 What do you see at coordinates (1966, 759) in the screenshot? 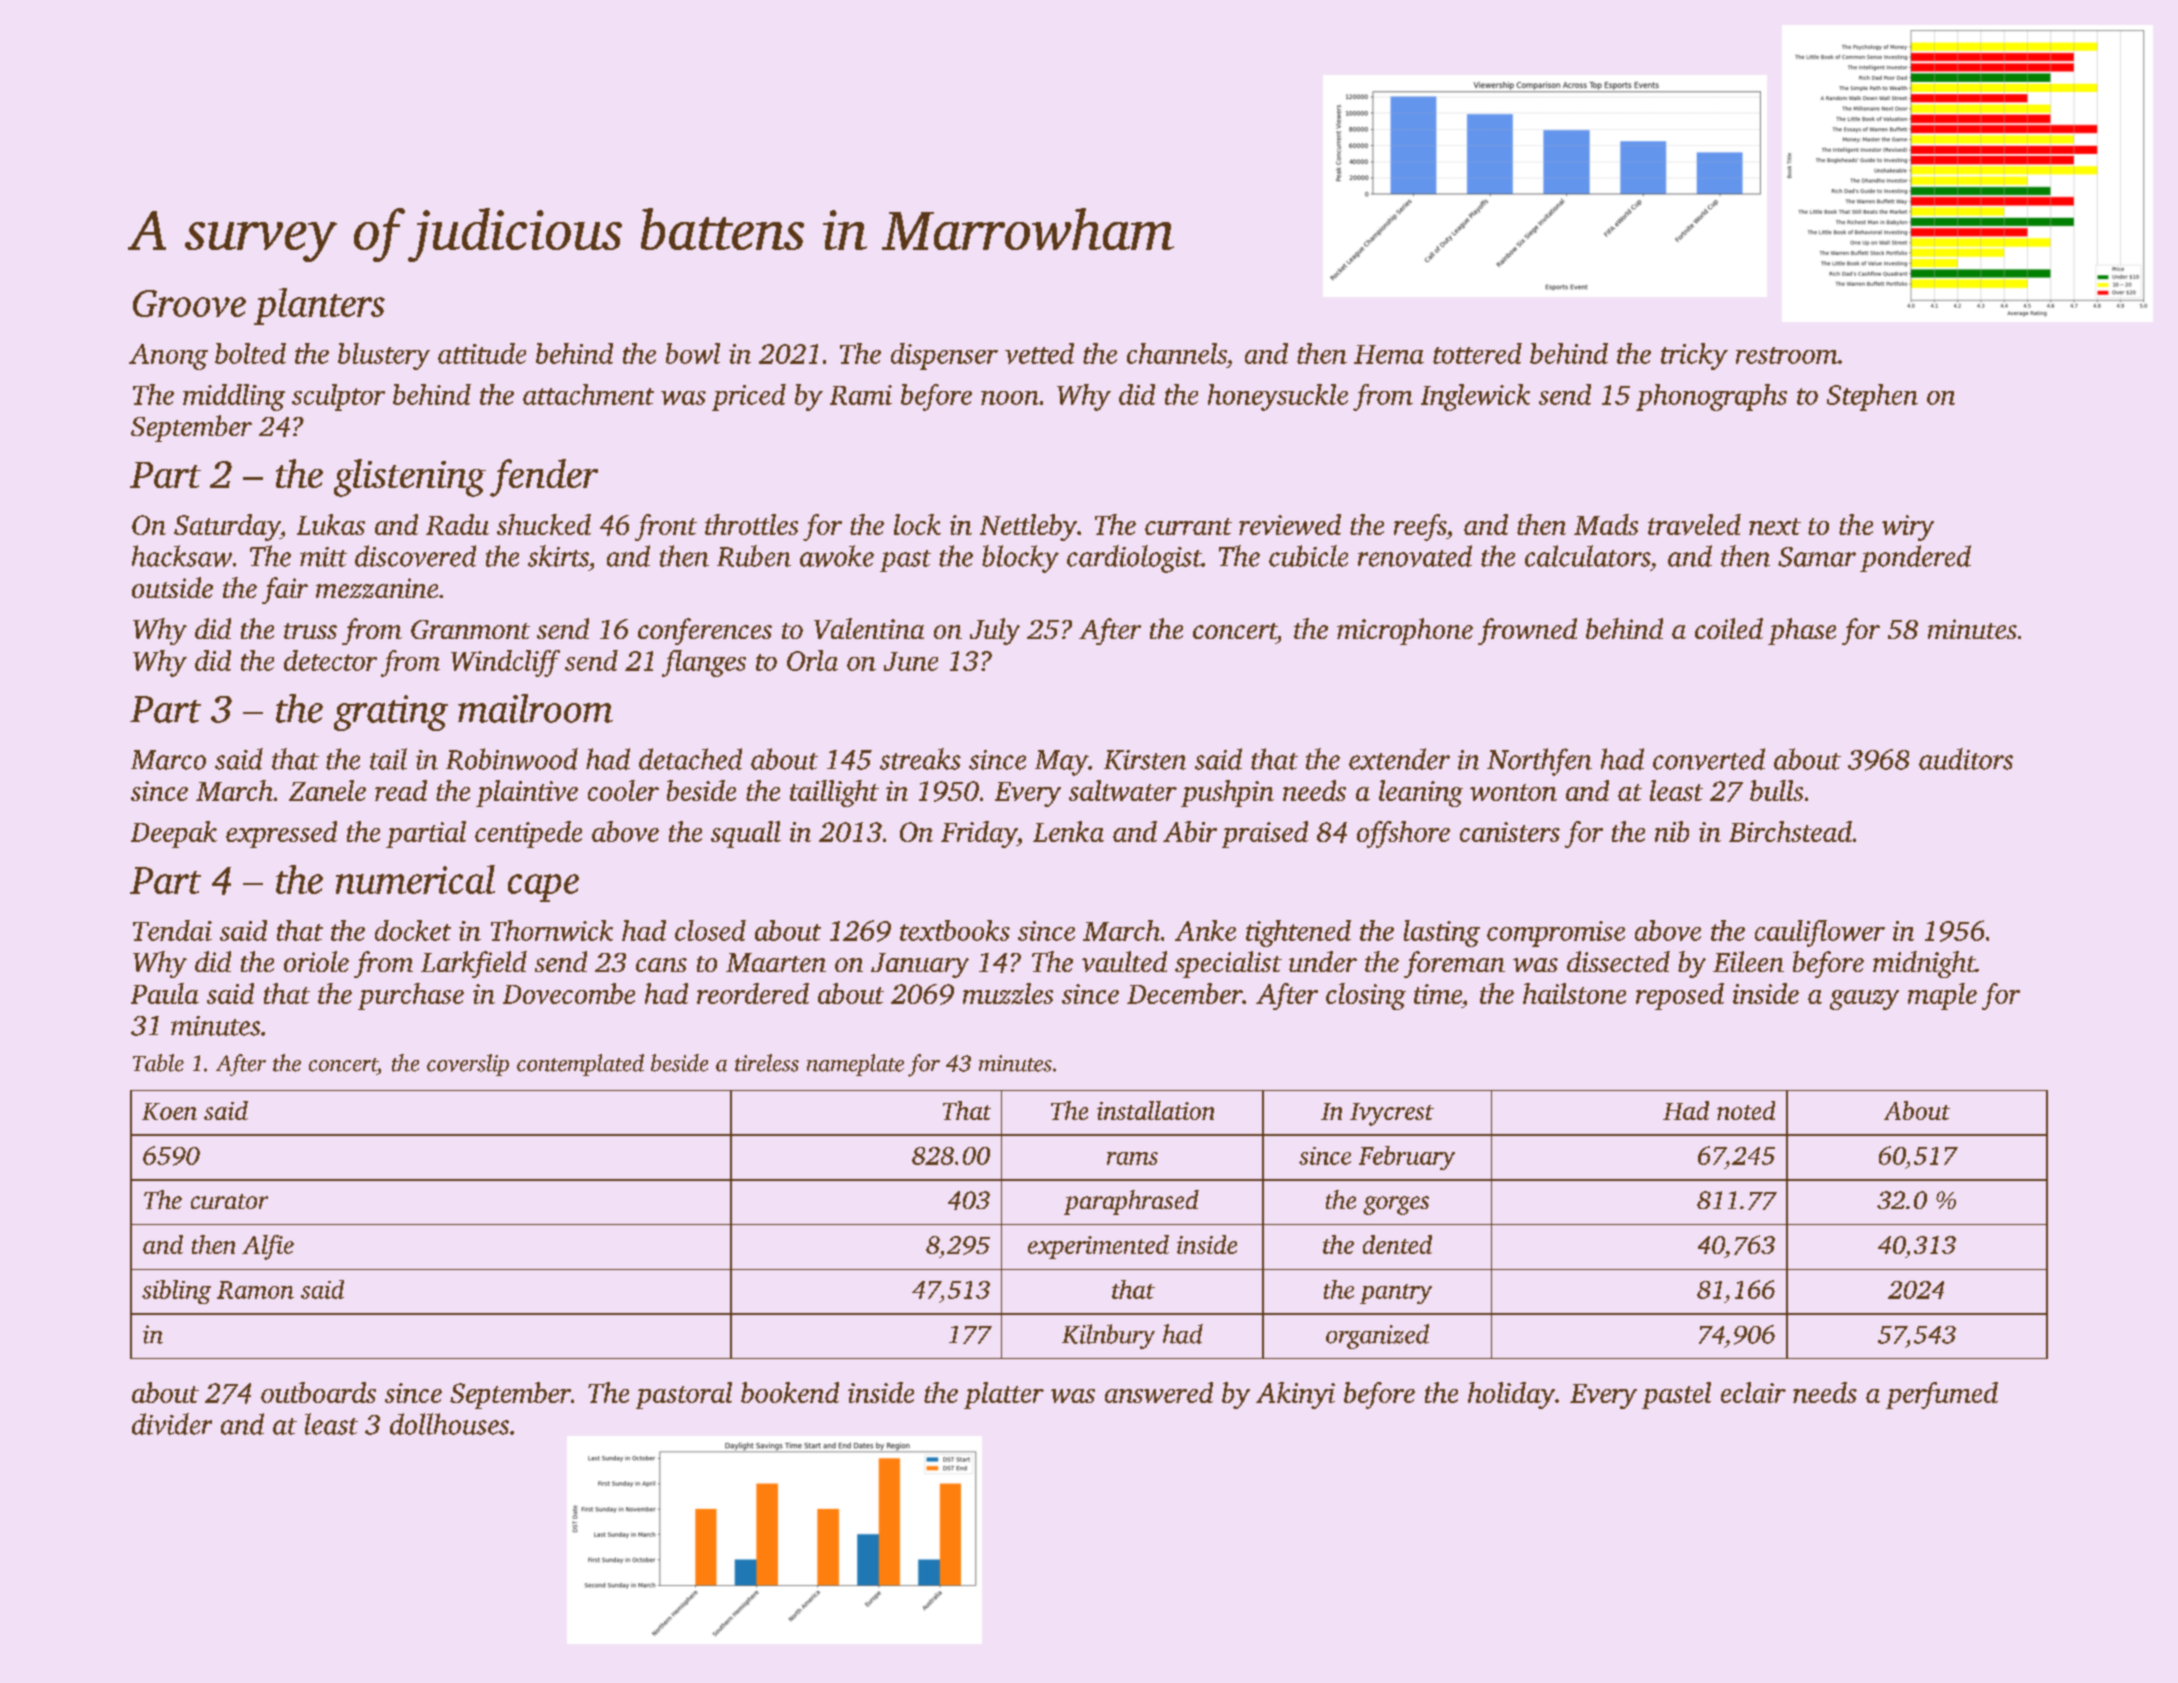
I see `auditors` at bounding box center [1966, 759].
